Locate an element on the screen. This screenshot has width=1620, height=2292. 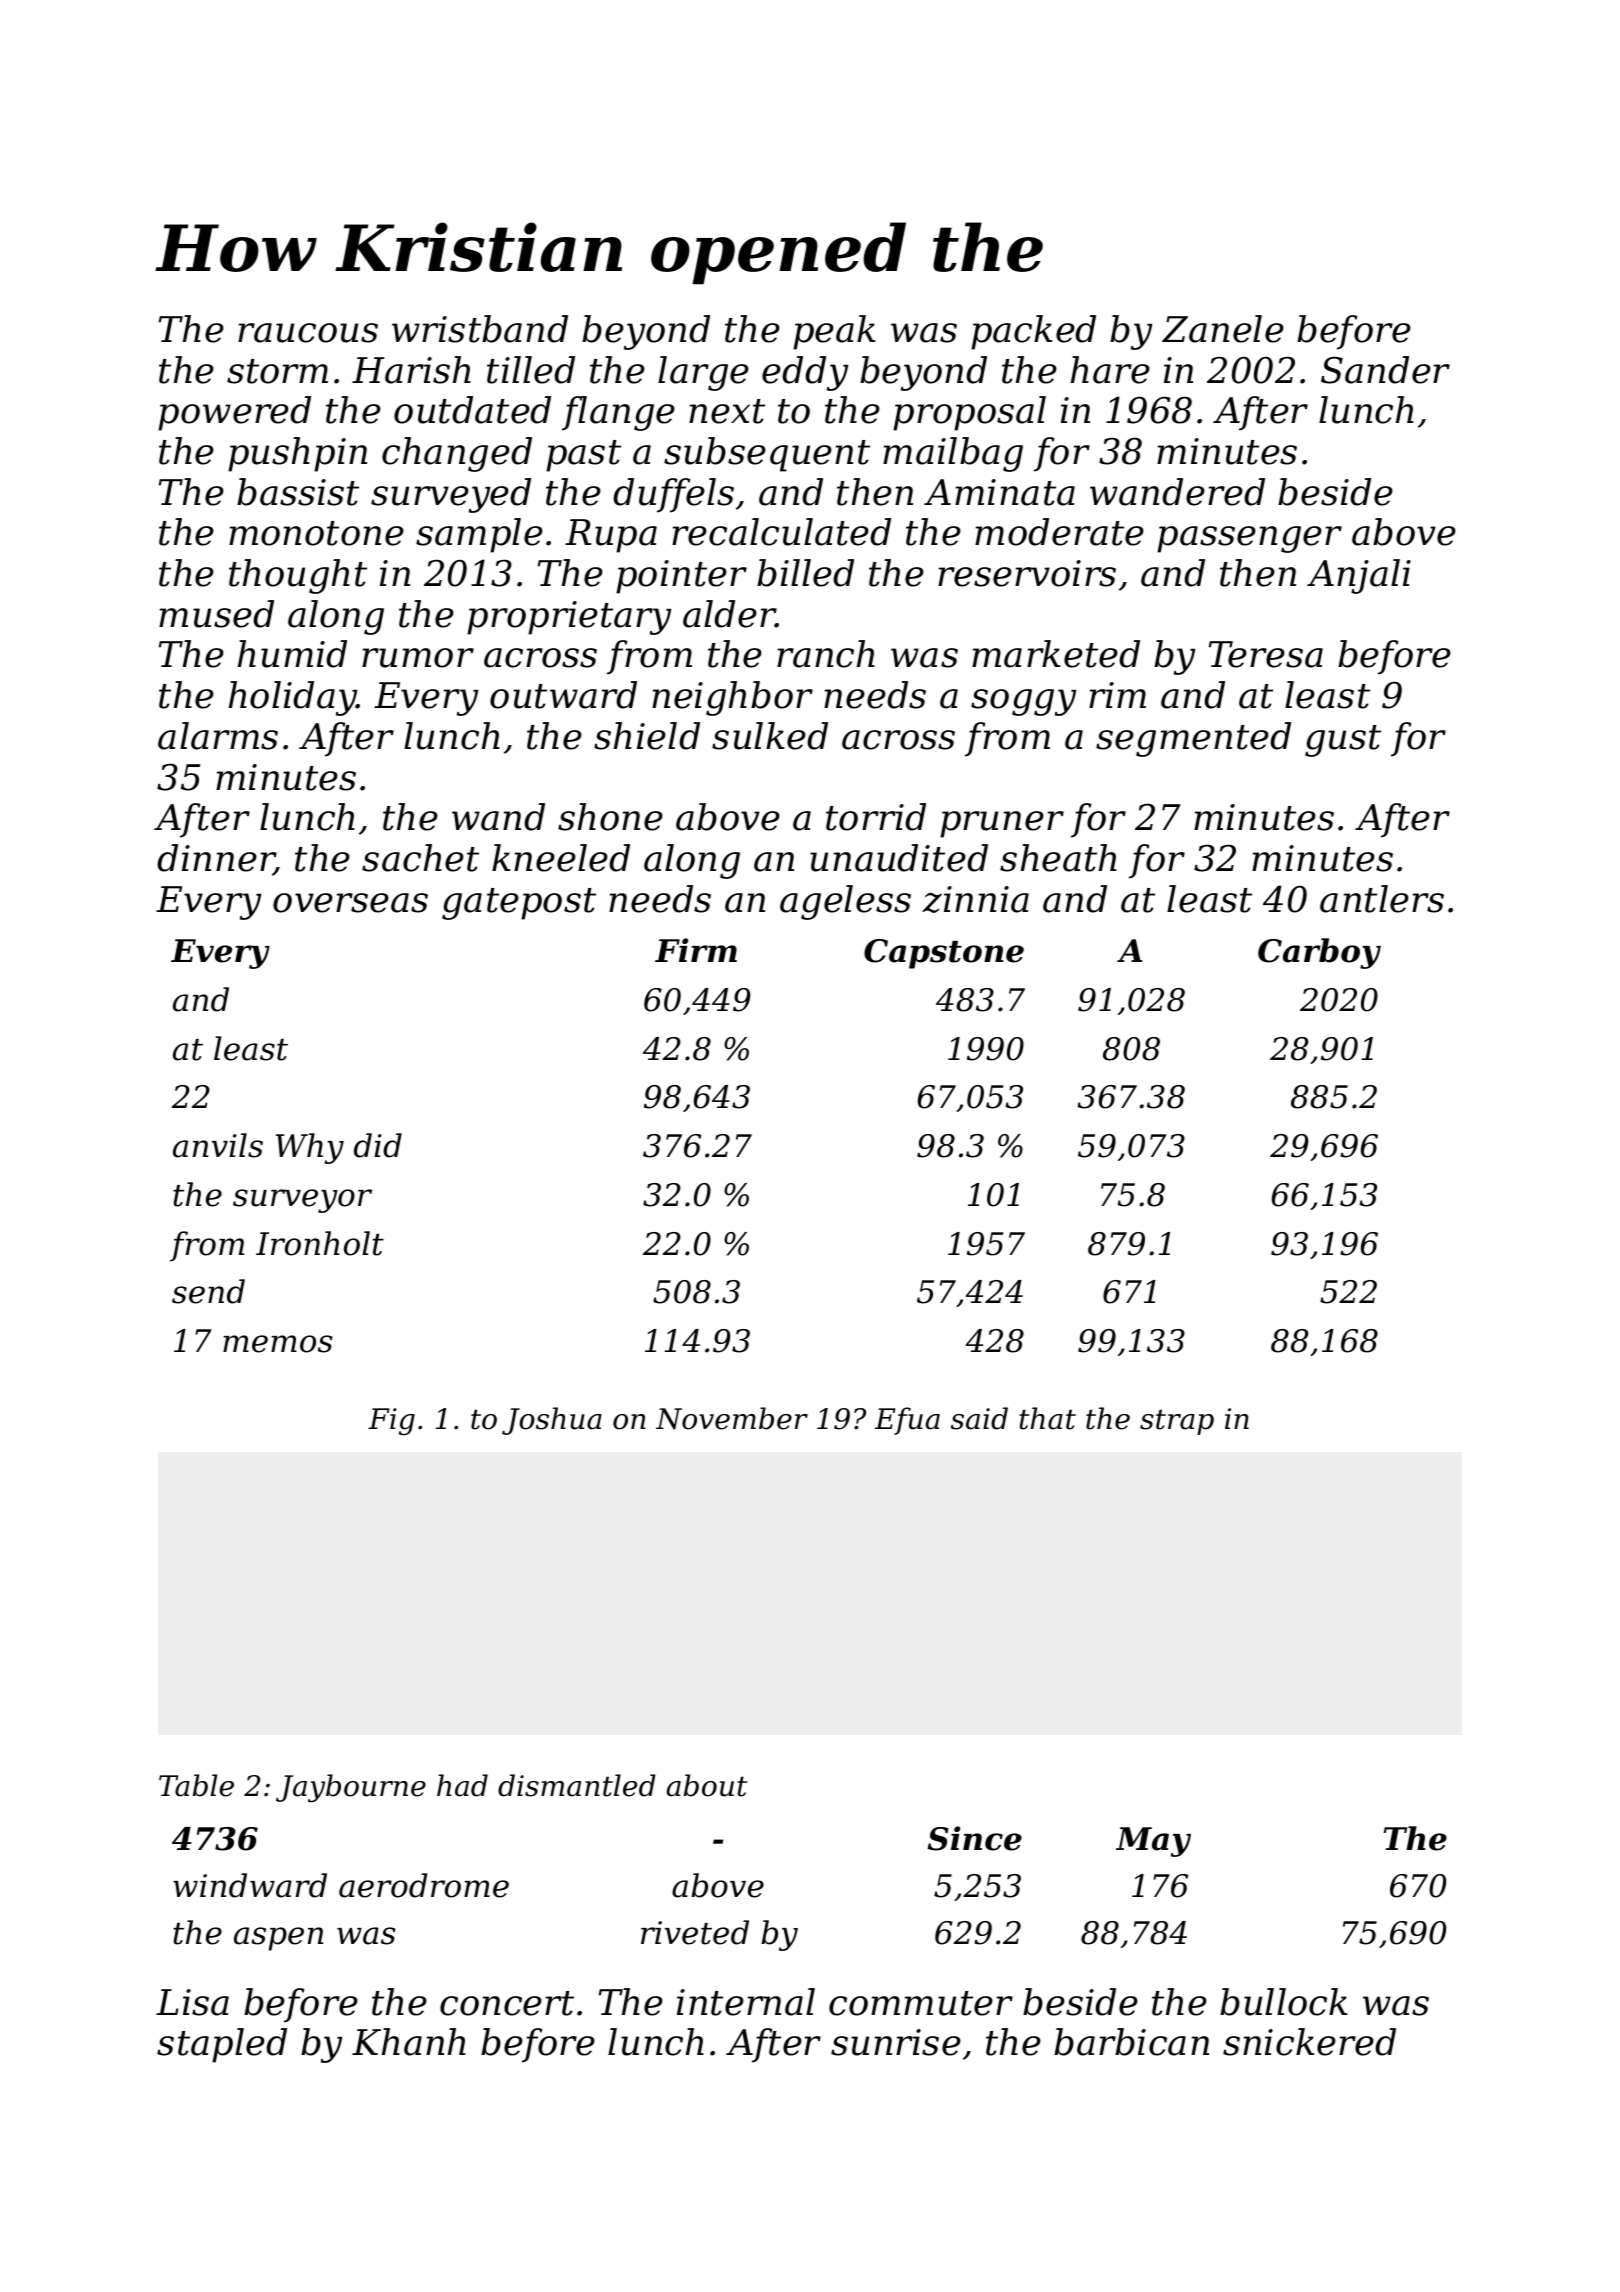
alder is located at coordinates (729, 614).
